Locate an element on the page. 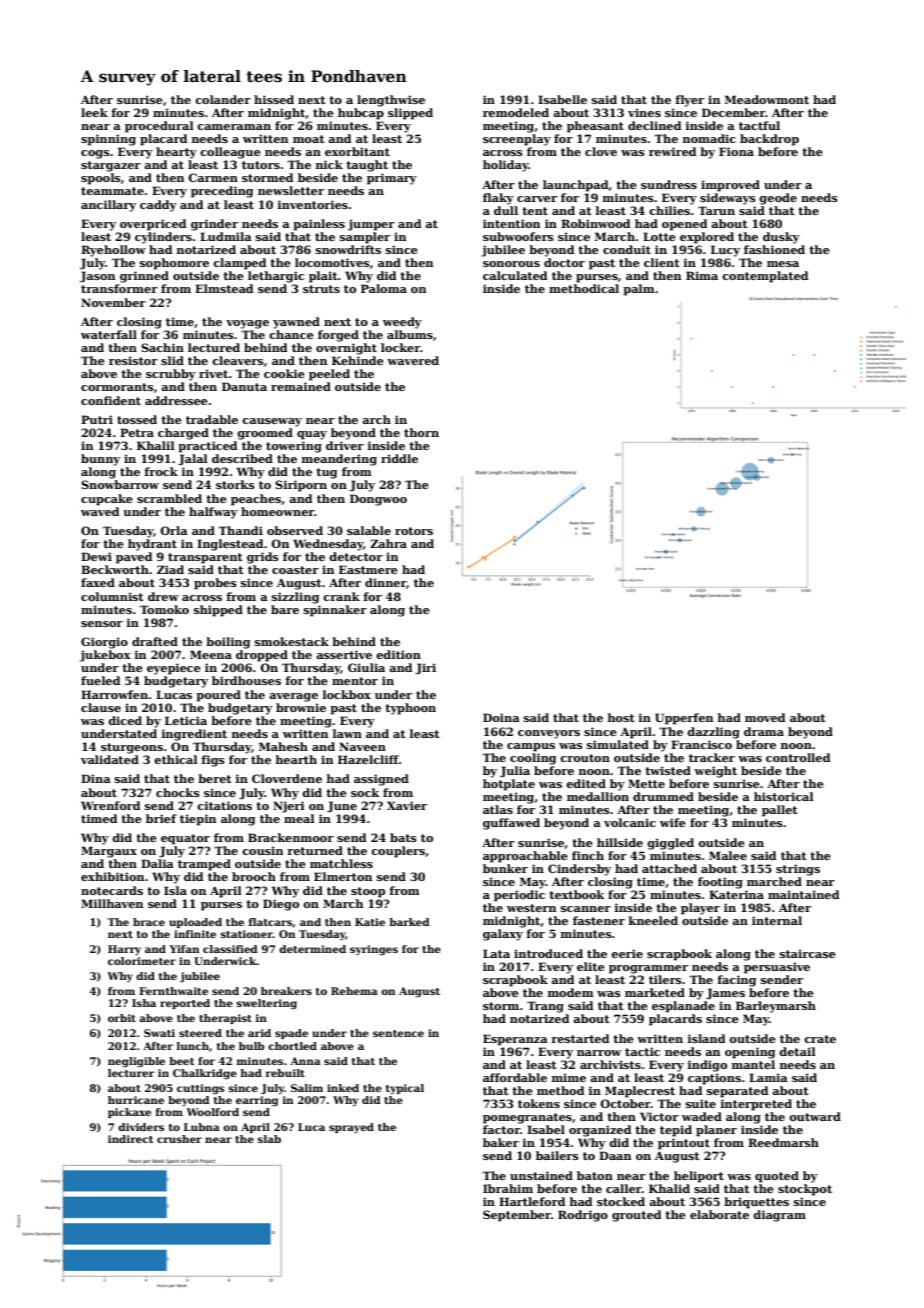 This document has height=1308, width=924. moved is located at coordinates (765, 717).
